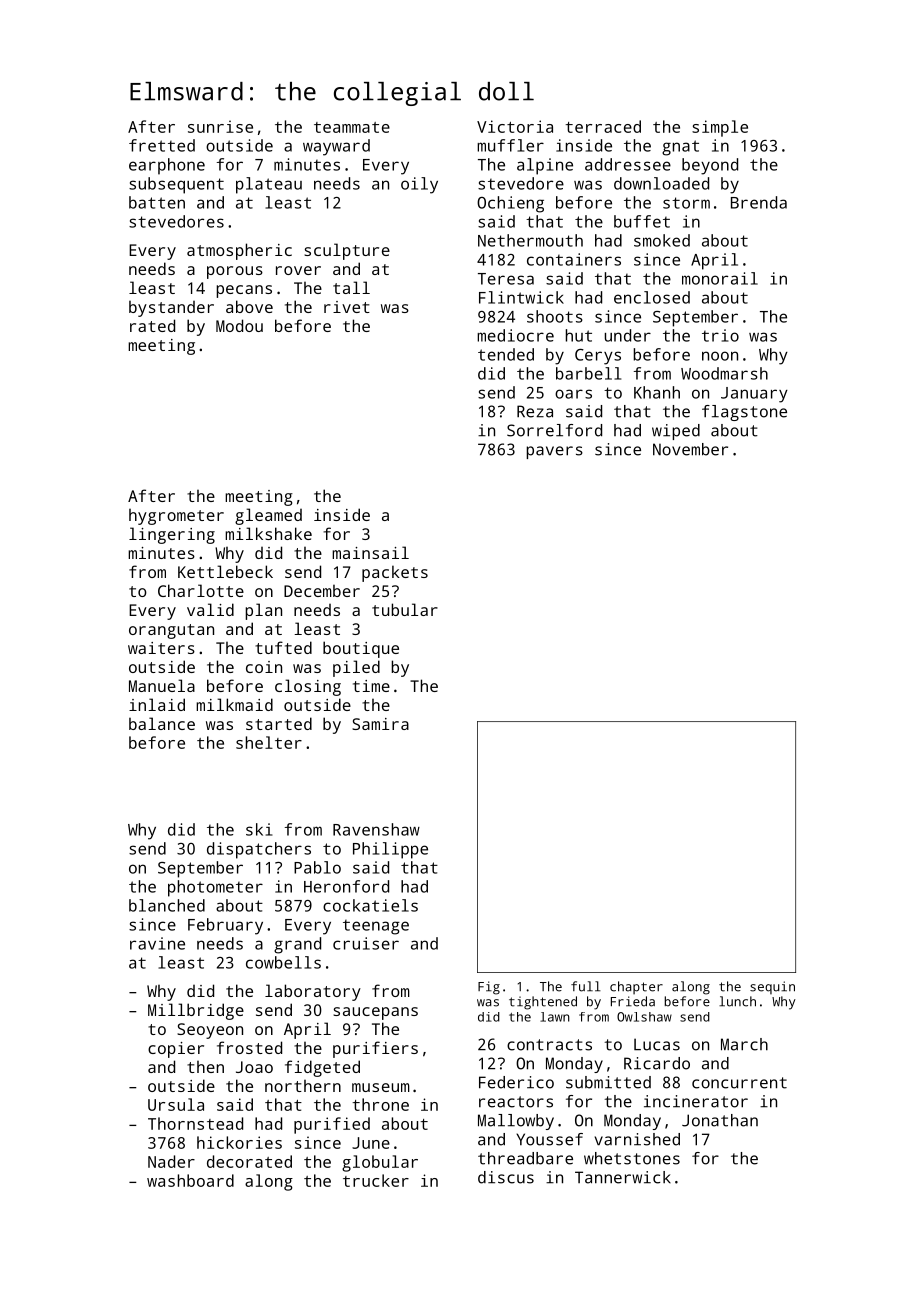 This screenshot has height=1314, width=924. I want to click on chapter, so click(636, 987).
